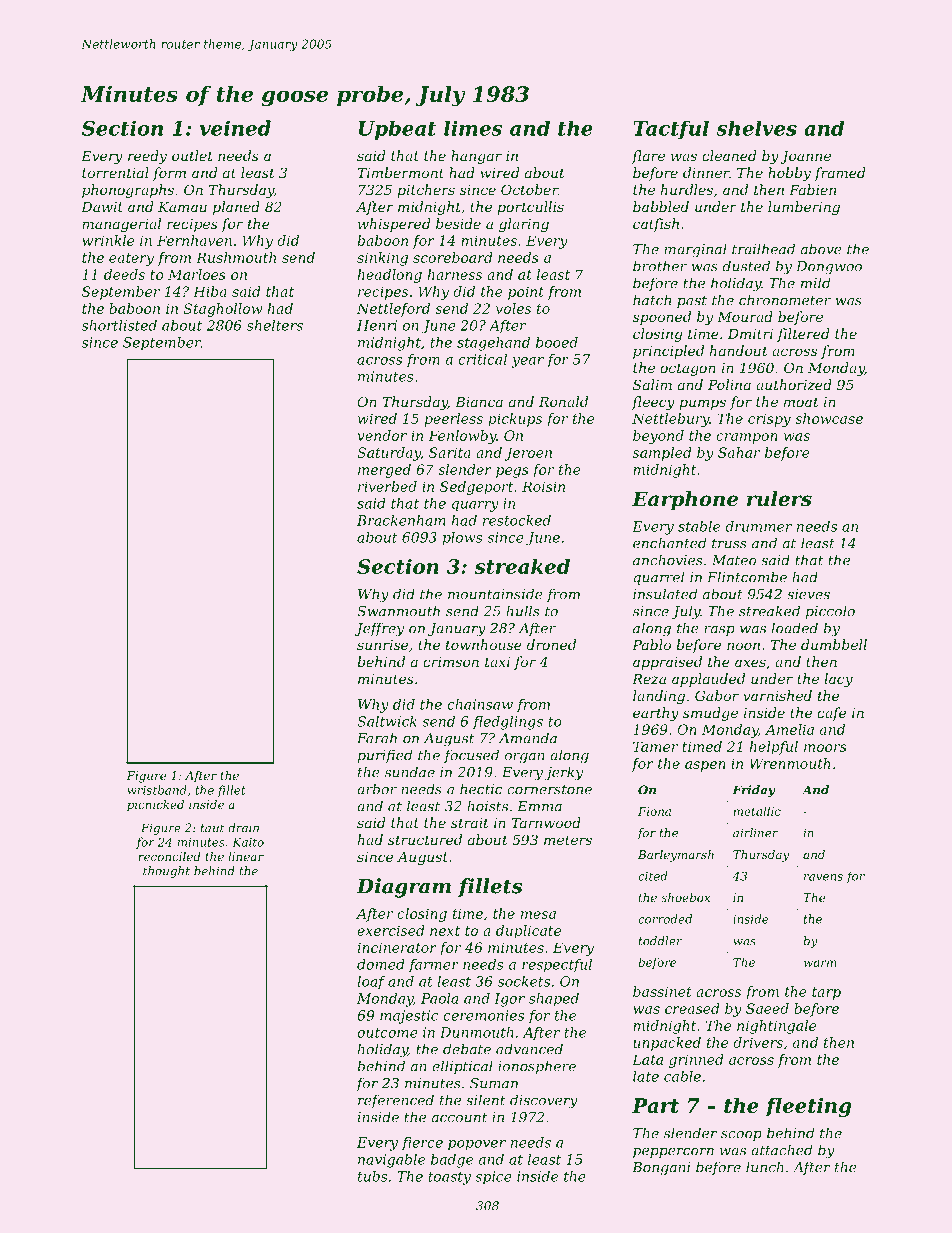 This document has height=1233, width=952. I want to click on veined, so click(235, 128).
